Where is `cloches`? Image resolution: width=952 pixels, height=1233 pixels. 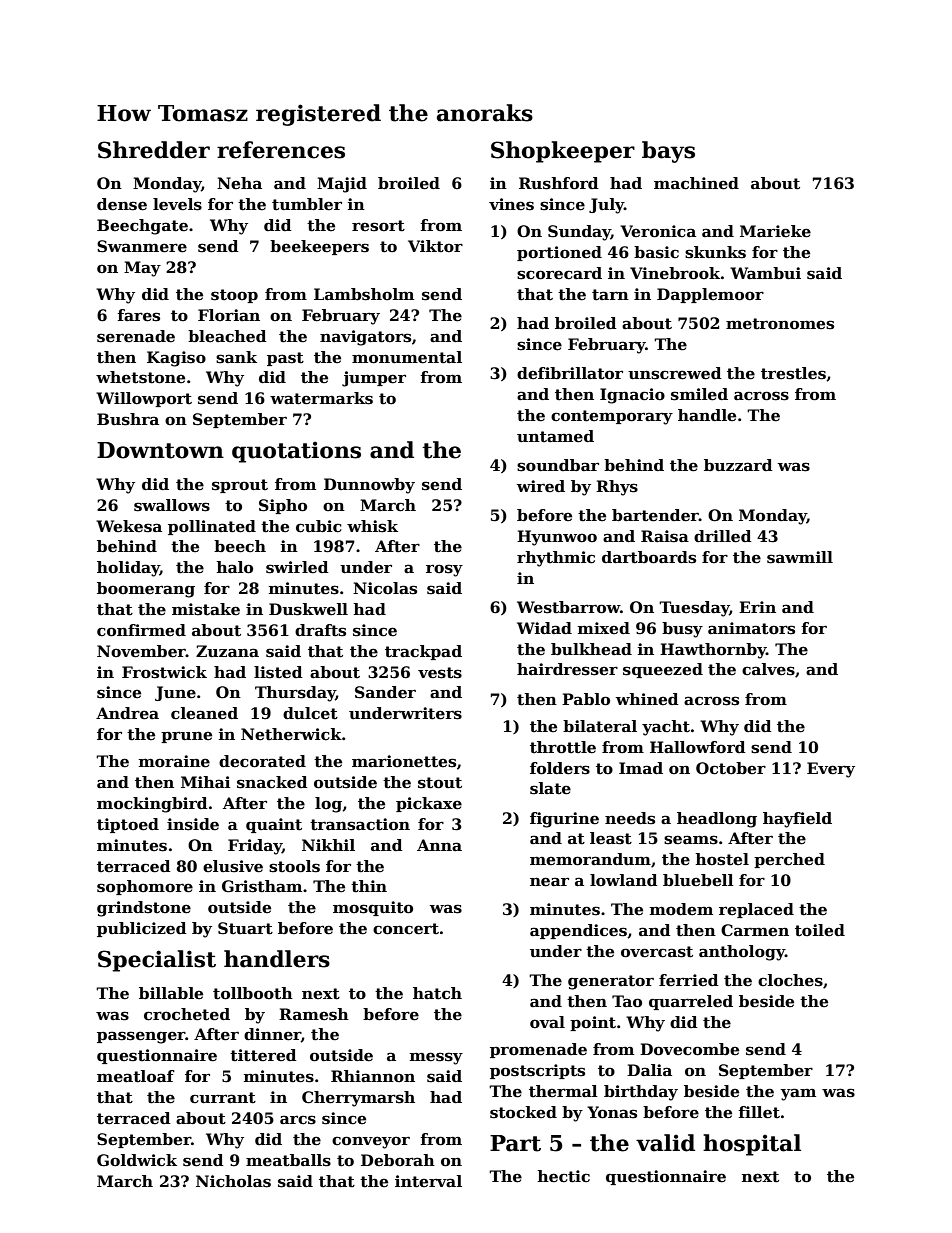
cloches is located at coordinates (790, 980).
